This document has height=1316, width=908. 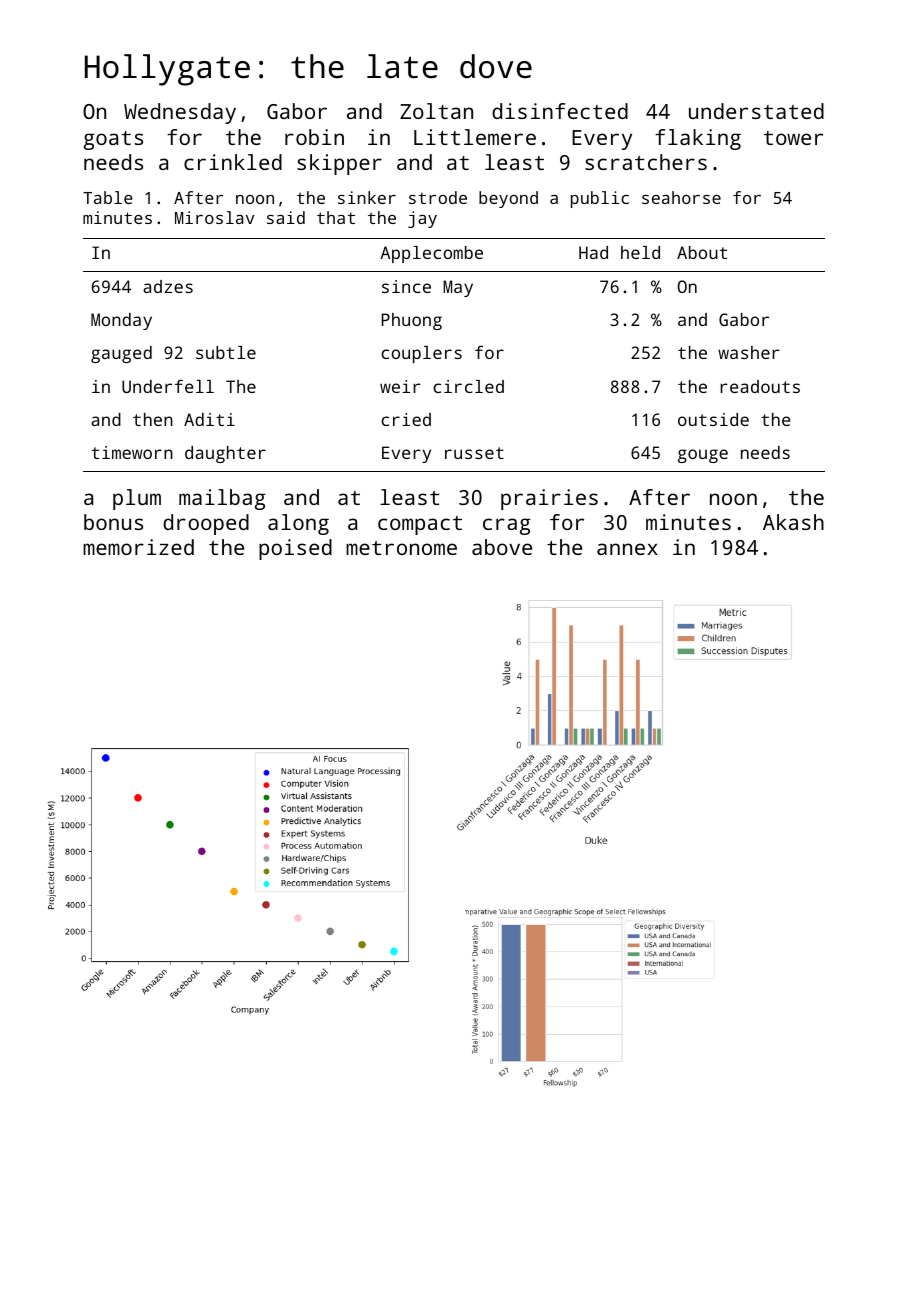 I want to click on scratchers, so click(x=646, y=162).
